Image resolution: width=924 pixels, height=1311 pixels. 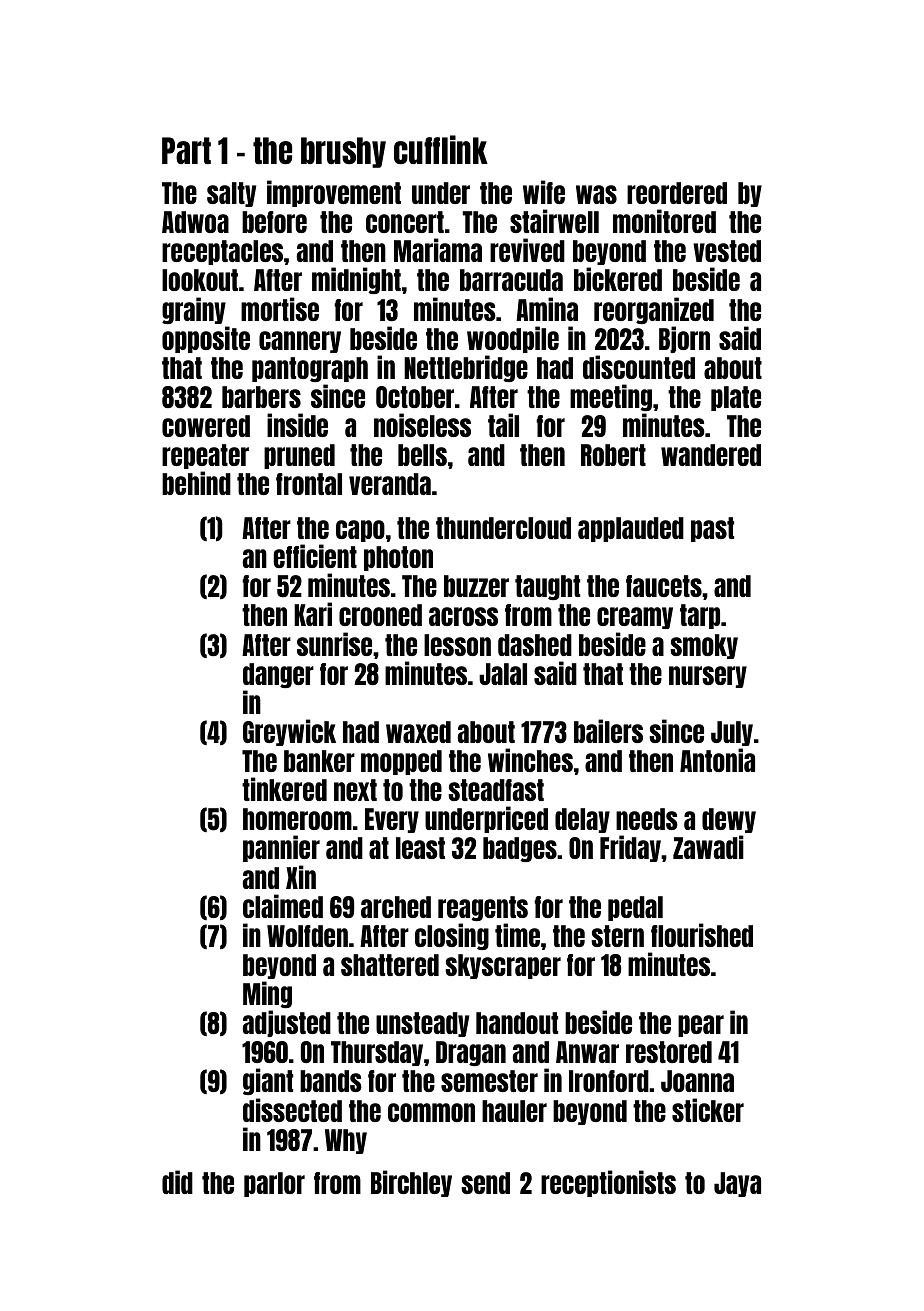 What do you see at coordinates (392, 820) in the page?
I see `Every` at bounding box center [392, 820].
